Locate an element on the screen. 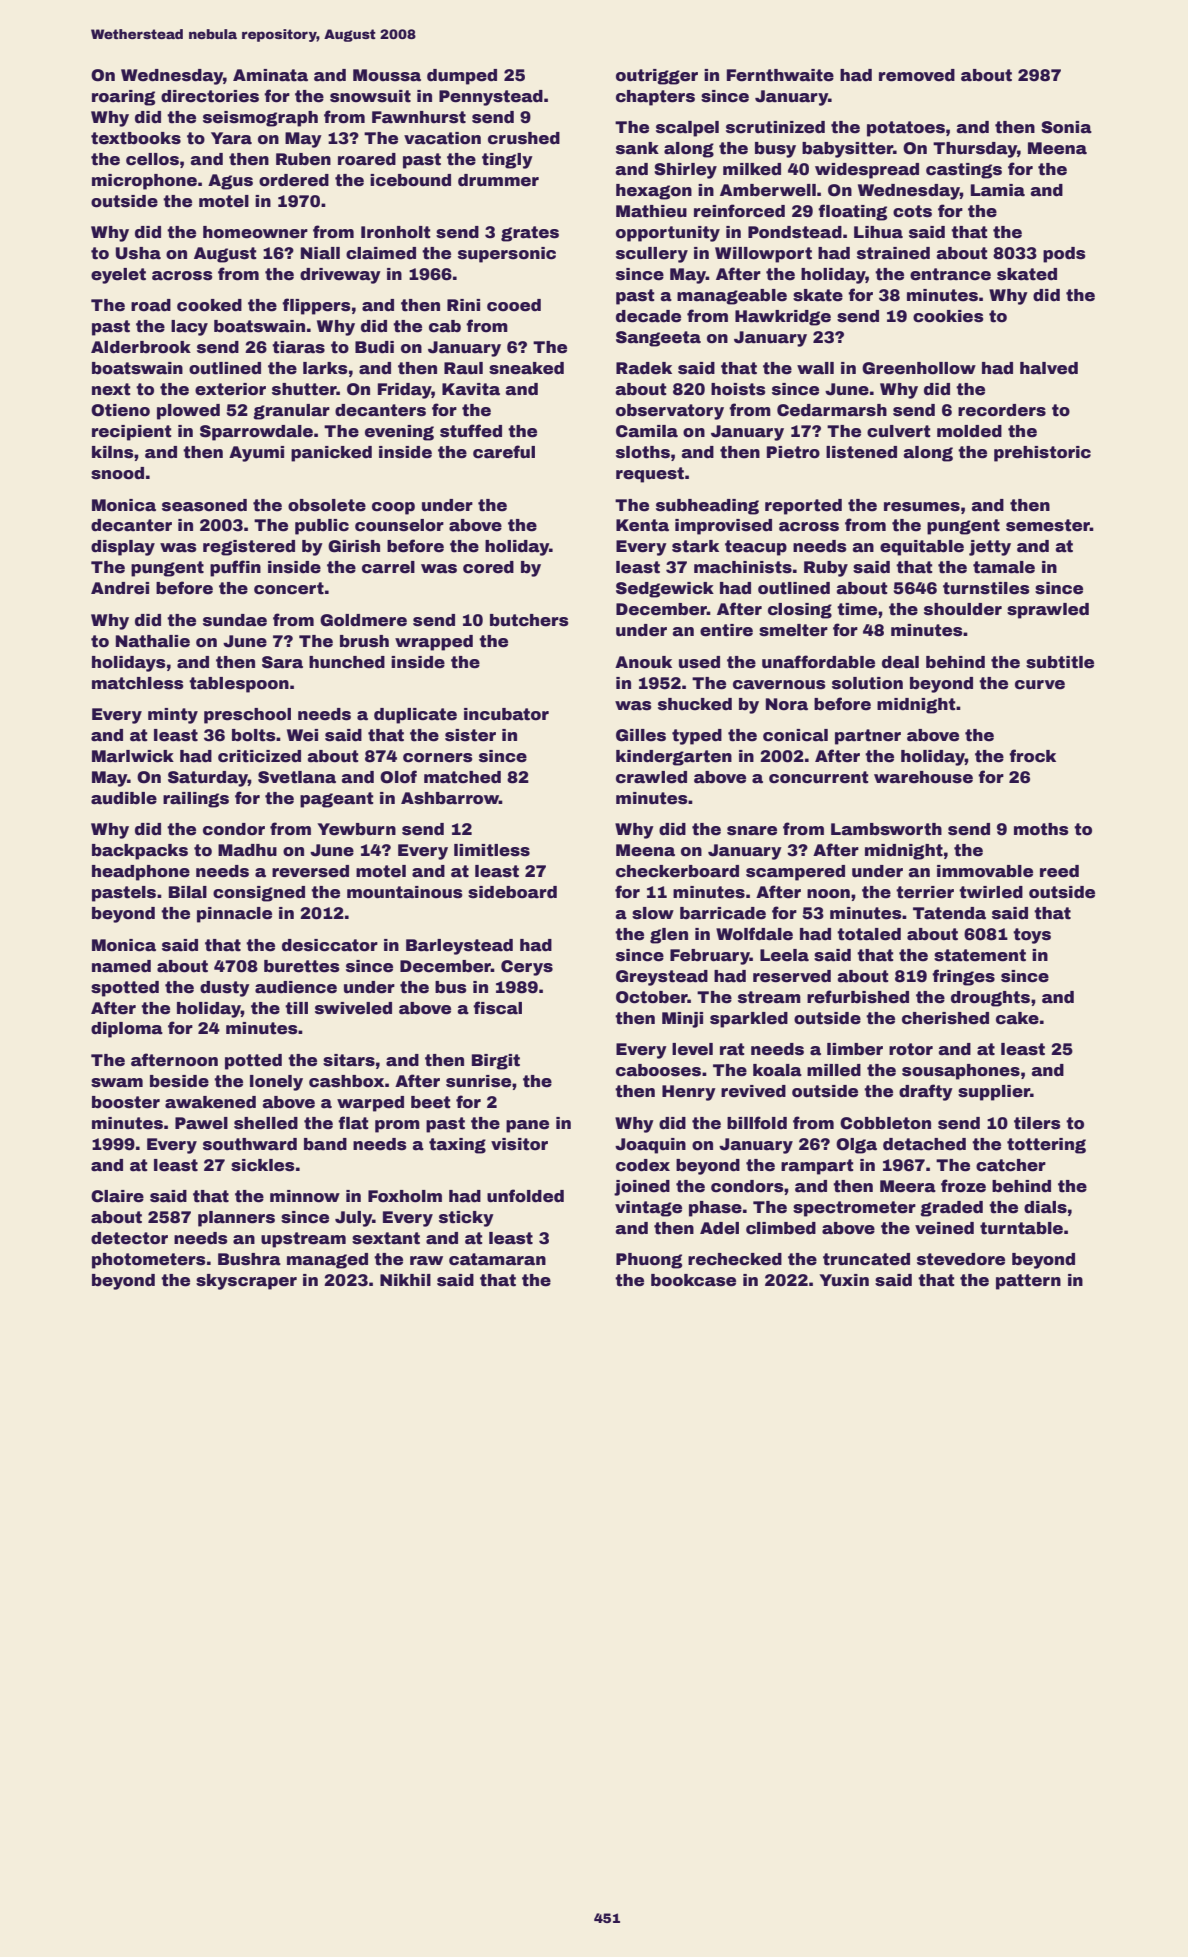 The height and width of the screenshot is (1957, 1188). Sedgewick is located at coordinates (665, 590).
